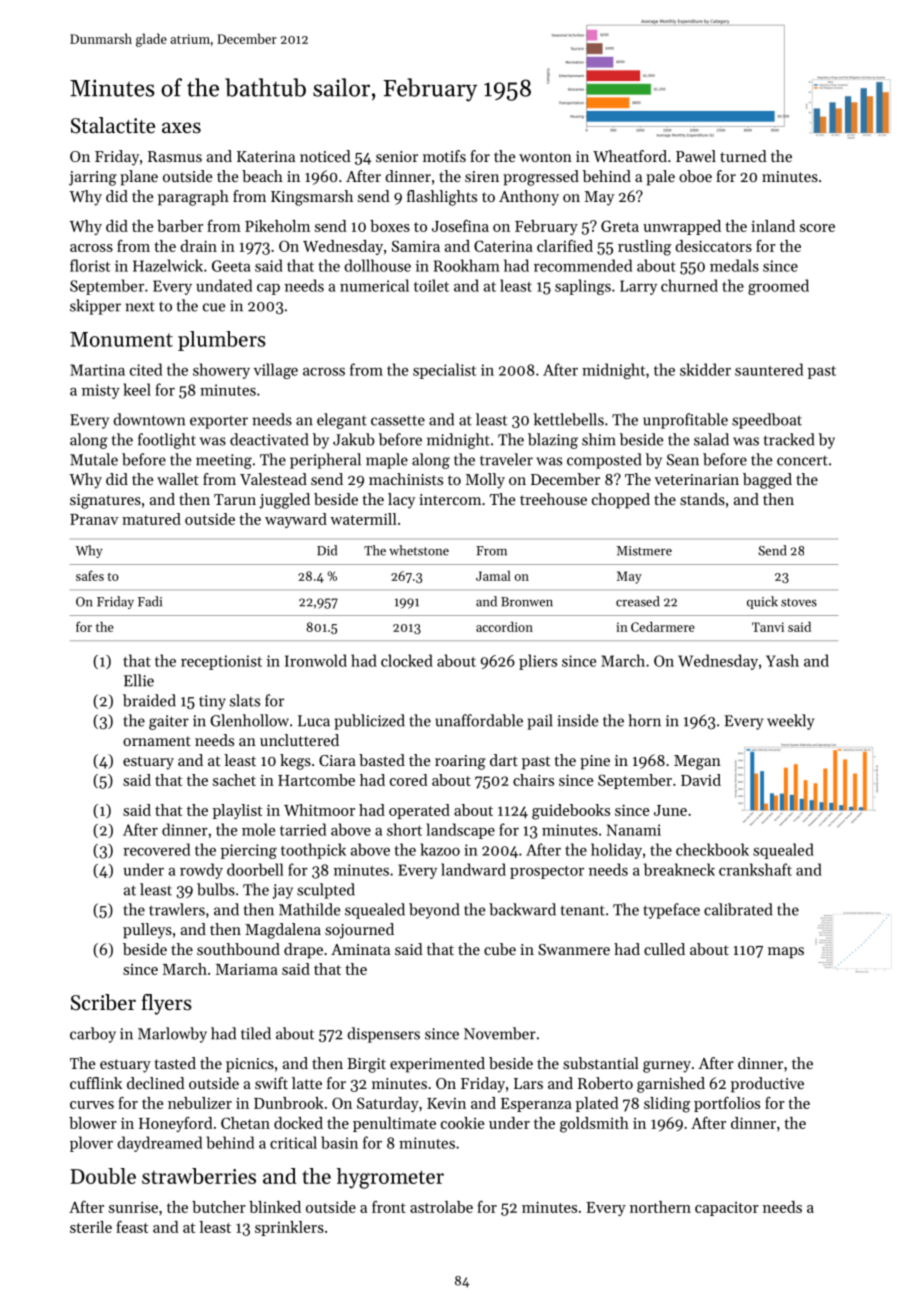 The height and width of the image is (1316, 908). Describe the element at coordinates (743, 156) in the image. I see `turned` at that location.
